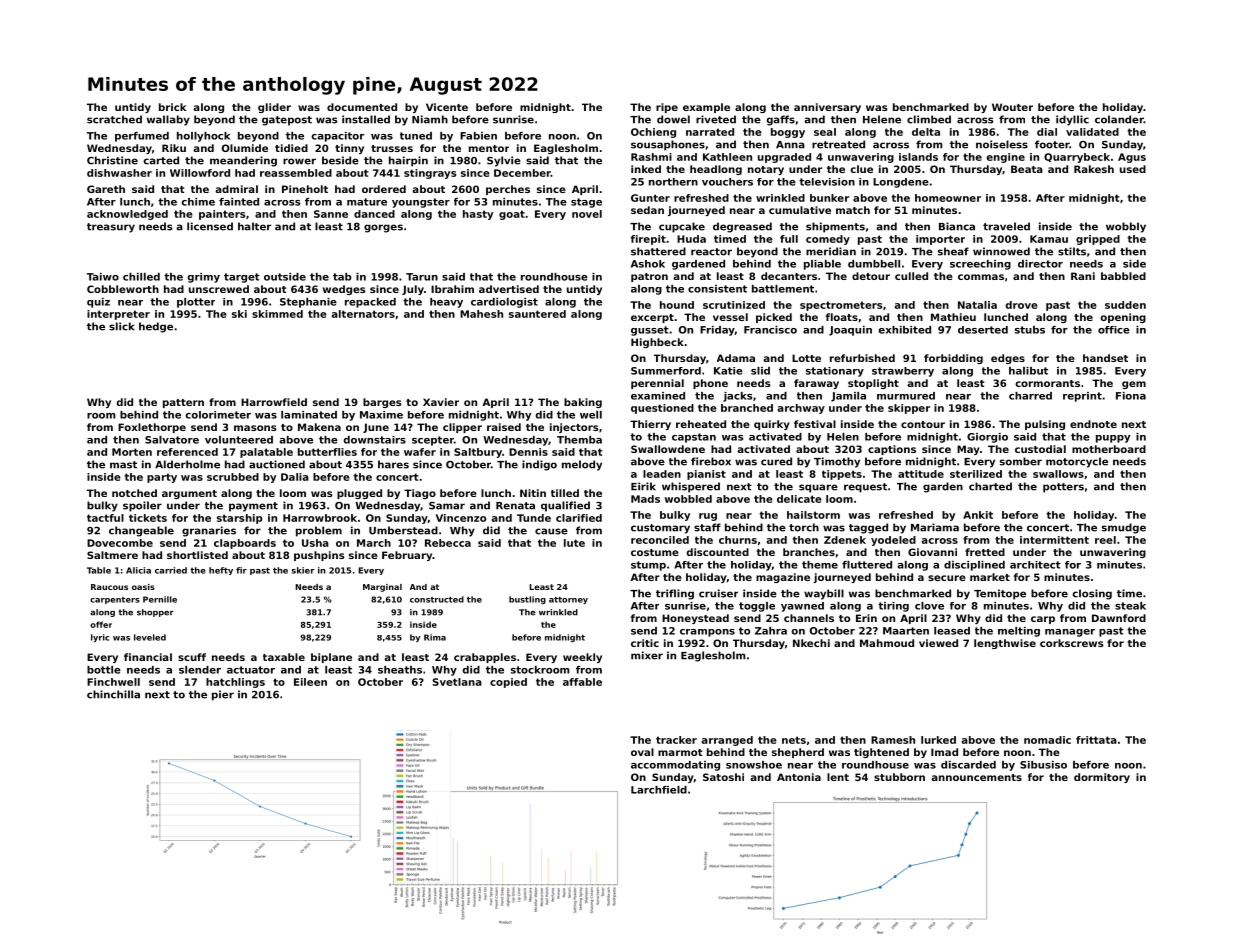 The width and height of the screenshot is (1233, 952). Describe the element at coordinates (1126, 227) in the screenshot. I see `wobbly` at that location.
